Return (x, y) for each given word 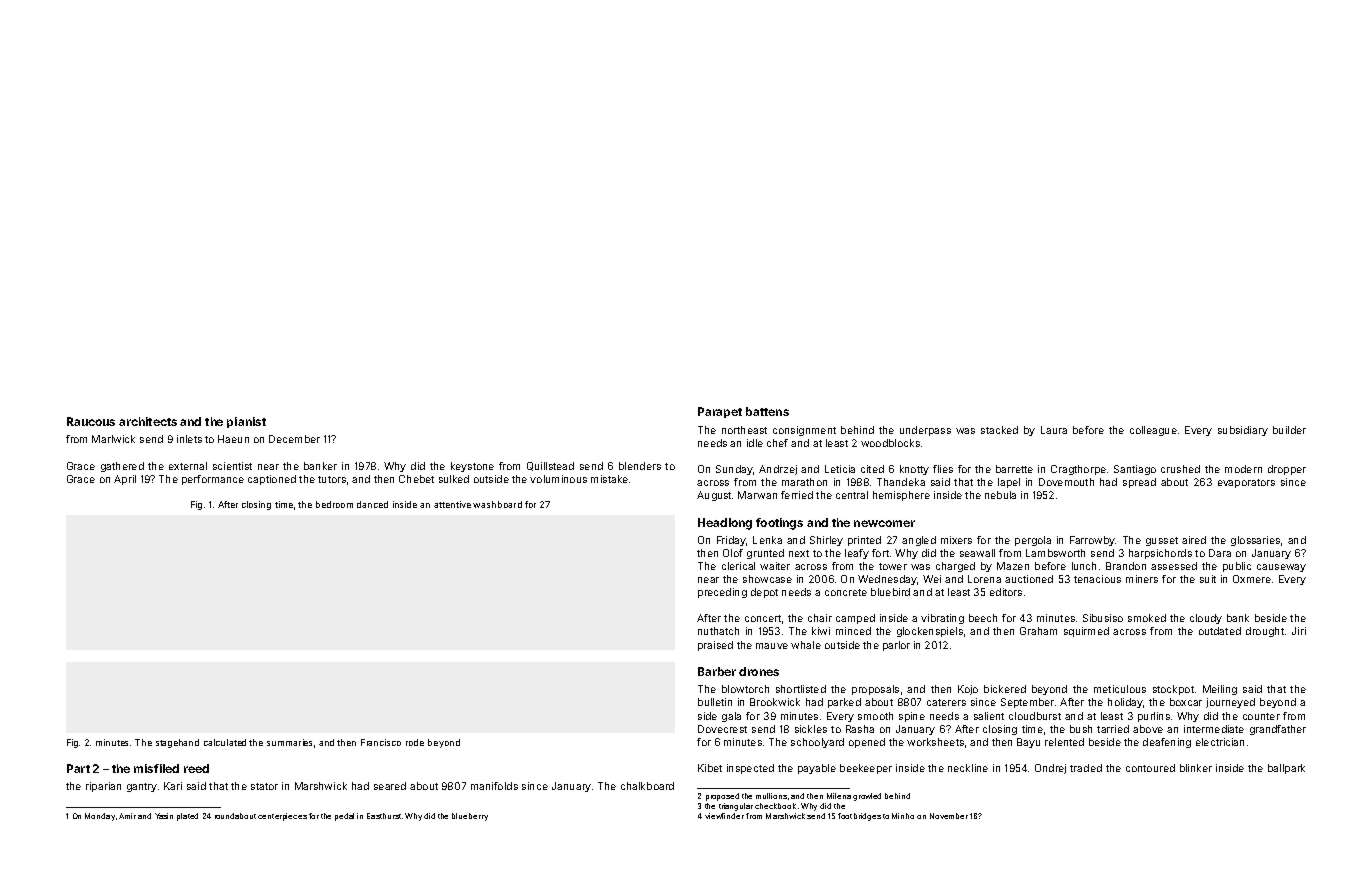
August (714, 496)
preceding (722, 593)
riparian (103, 787)
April (125, 480)
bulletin (715, 702)
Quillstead (550, 466)
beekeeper (866, 769)
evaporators (1246, 483)
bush (1081, 729)
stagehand (177, 743)
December (294, 439)
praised (715, 646)
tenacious (1097, 579)
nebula (1000, 495)
